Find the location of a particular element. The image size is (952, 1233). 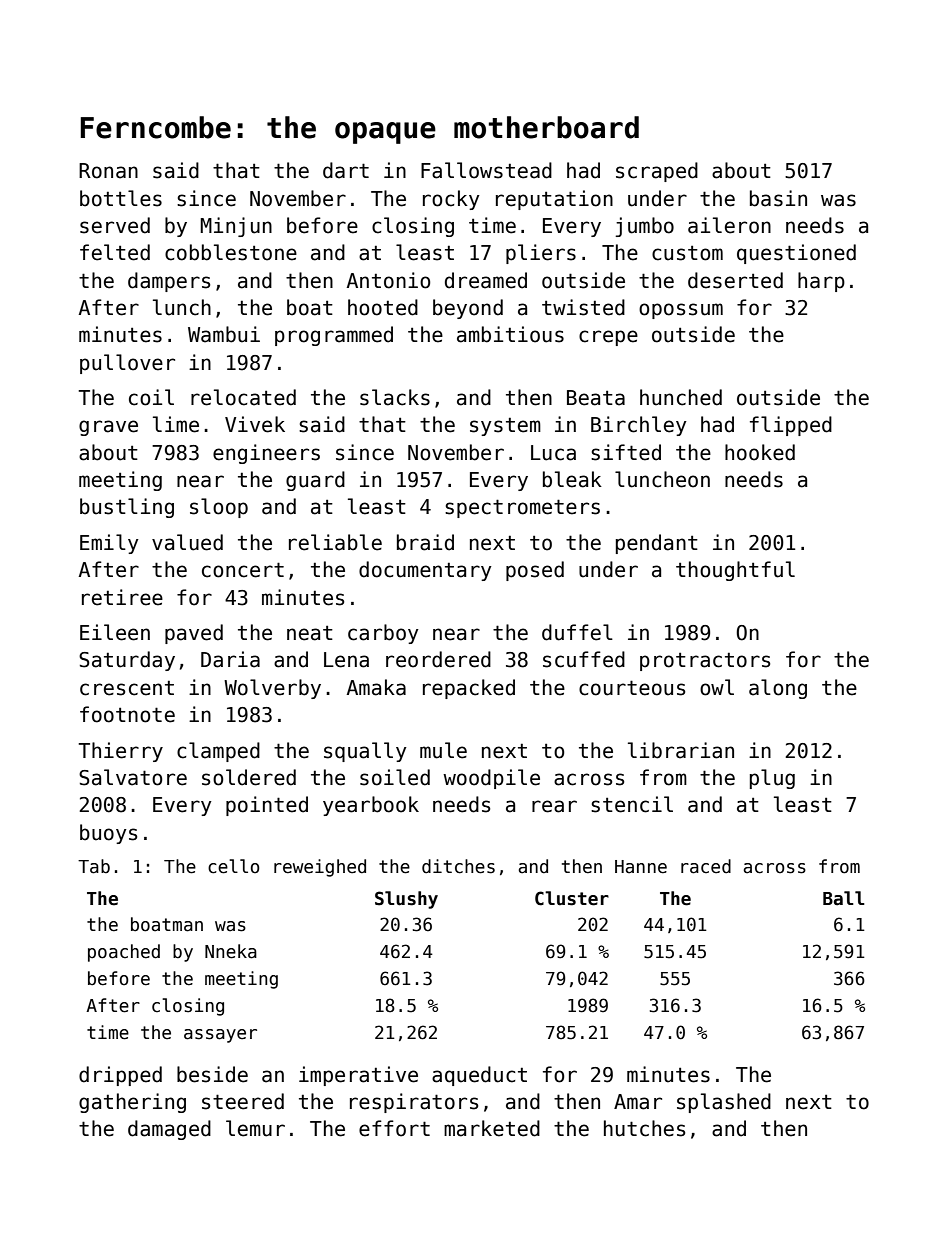

scraped is located at coordinates (657, 172).
